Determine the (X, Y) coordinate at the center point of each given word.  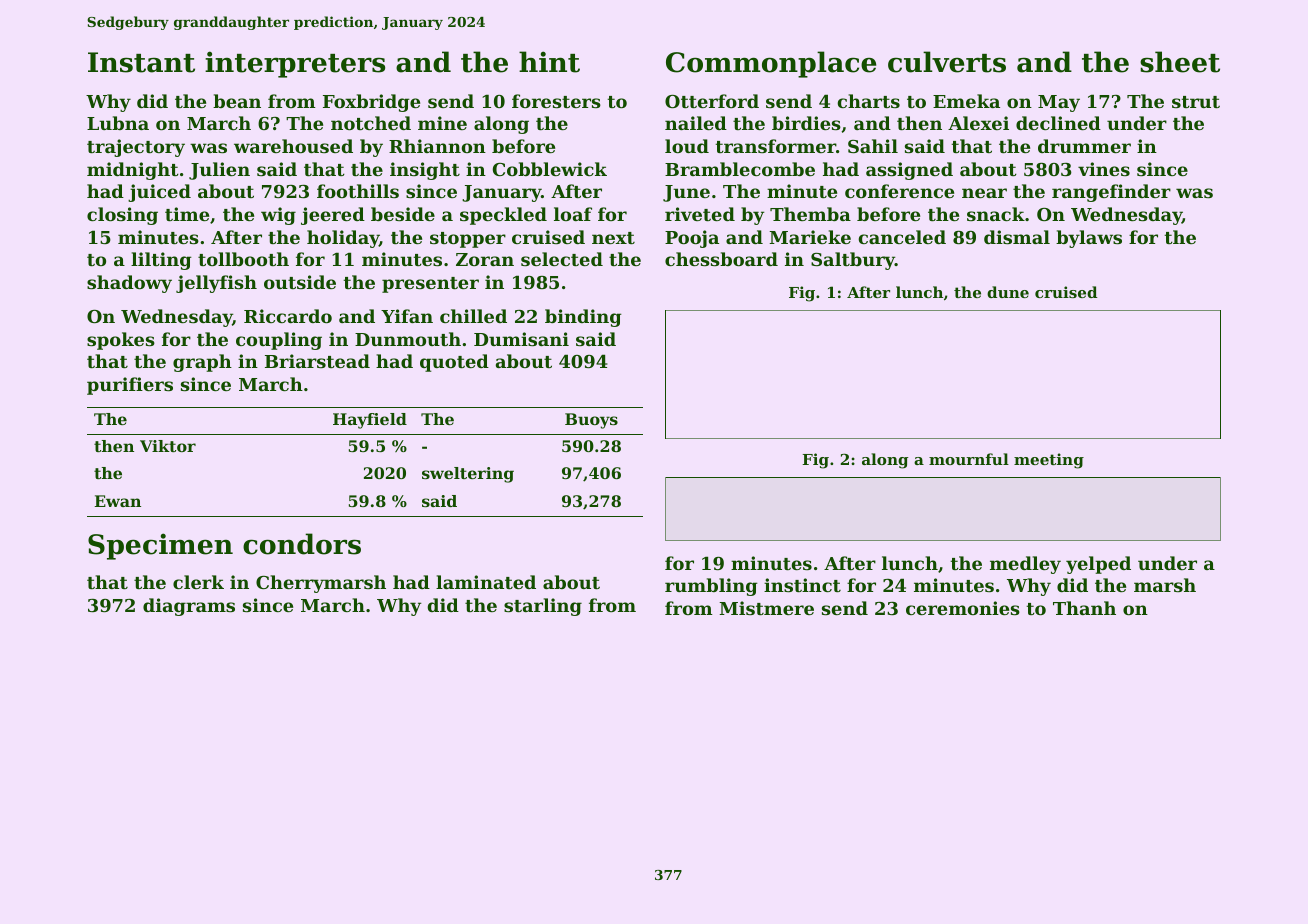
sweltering (468, 475)
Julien (219, 171)
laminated (486, 582)
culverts (947, 62)
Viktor (168, 446)
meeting (1049, 461)
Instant (141, 62)
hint (549, 62)
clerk (198, 582)
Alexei (978, 123)
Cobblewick (550, 169)
